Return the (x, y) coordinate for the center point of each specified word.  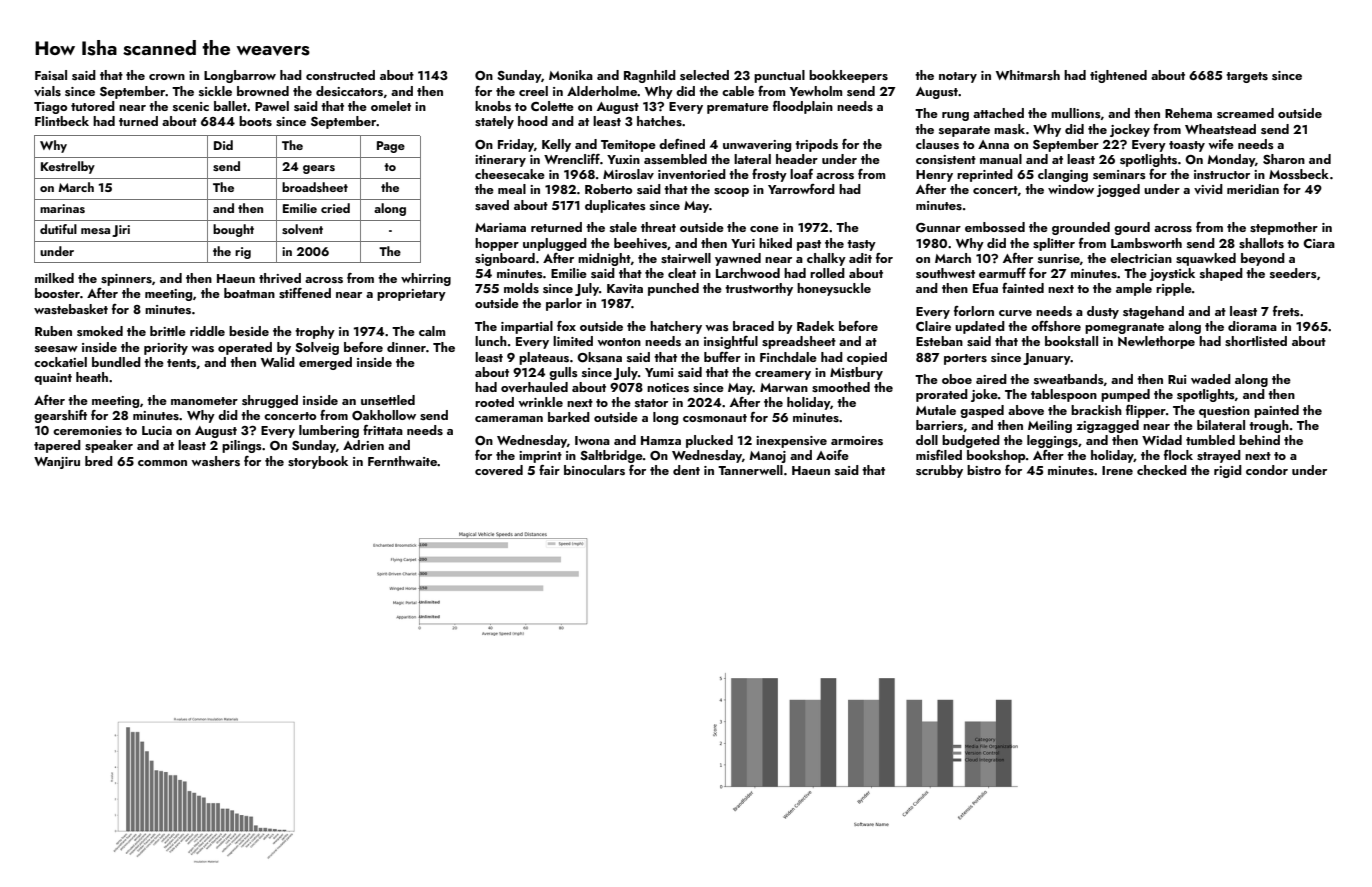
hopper (497, 244)
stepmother (1284, 228)
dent (686, 470)
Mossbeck (1299, 174)
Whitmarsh (1028, 75)
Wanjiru (57, 463)
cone (764, 229)
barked (569, 417)
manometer (204, 401)
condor (1267, 470)
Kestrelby (68, 167)
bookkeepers (848, 76)
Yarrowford (801, 189)
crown (167, 77)
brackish (1096, 410)
